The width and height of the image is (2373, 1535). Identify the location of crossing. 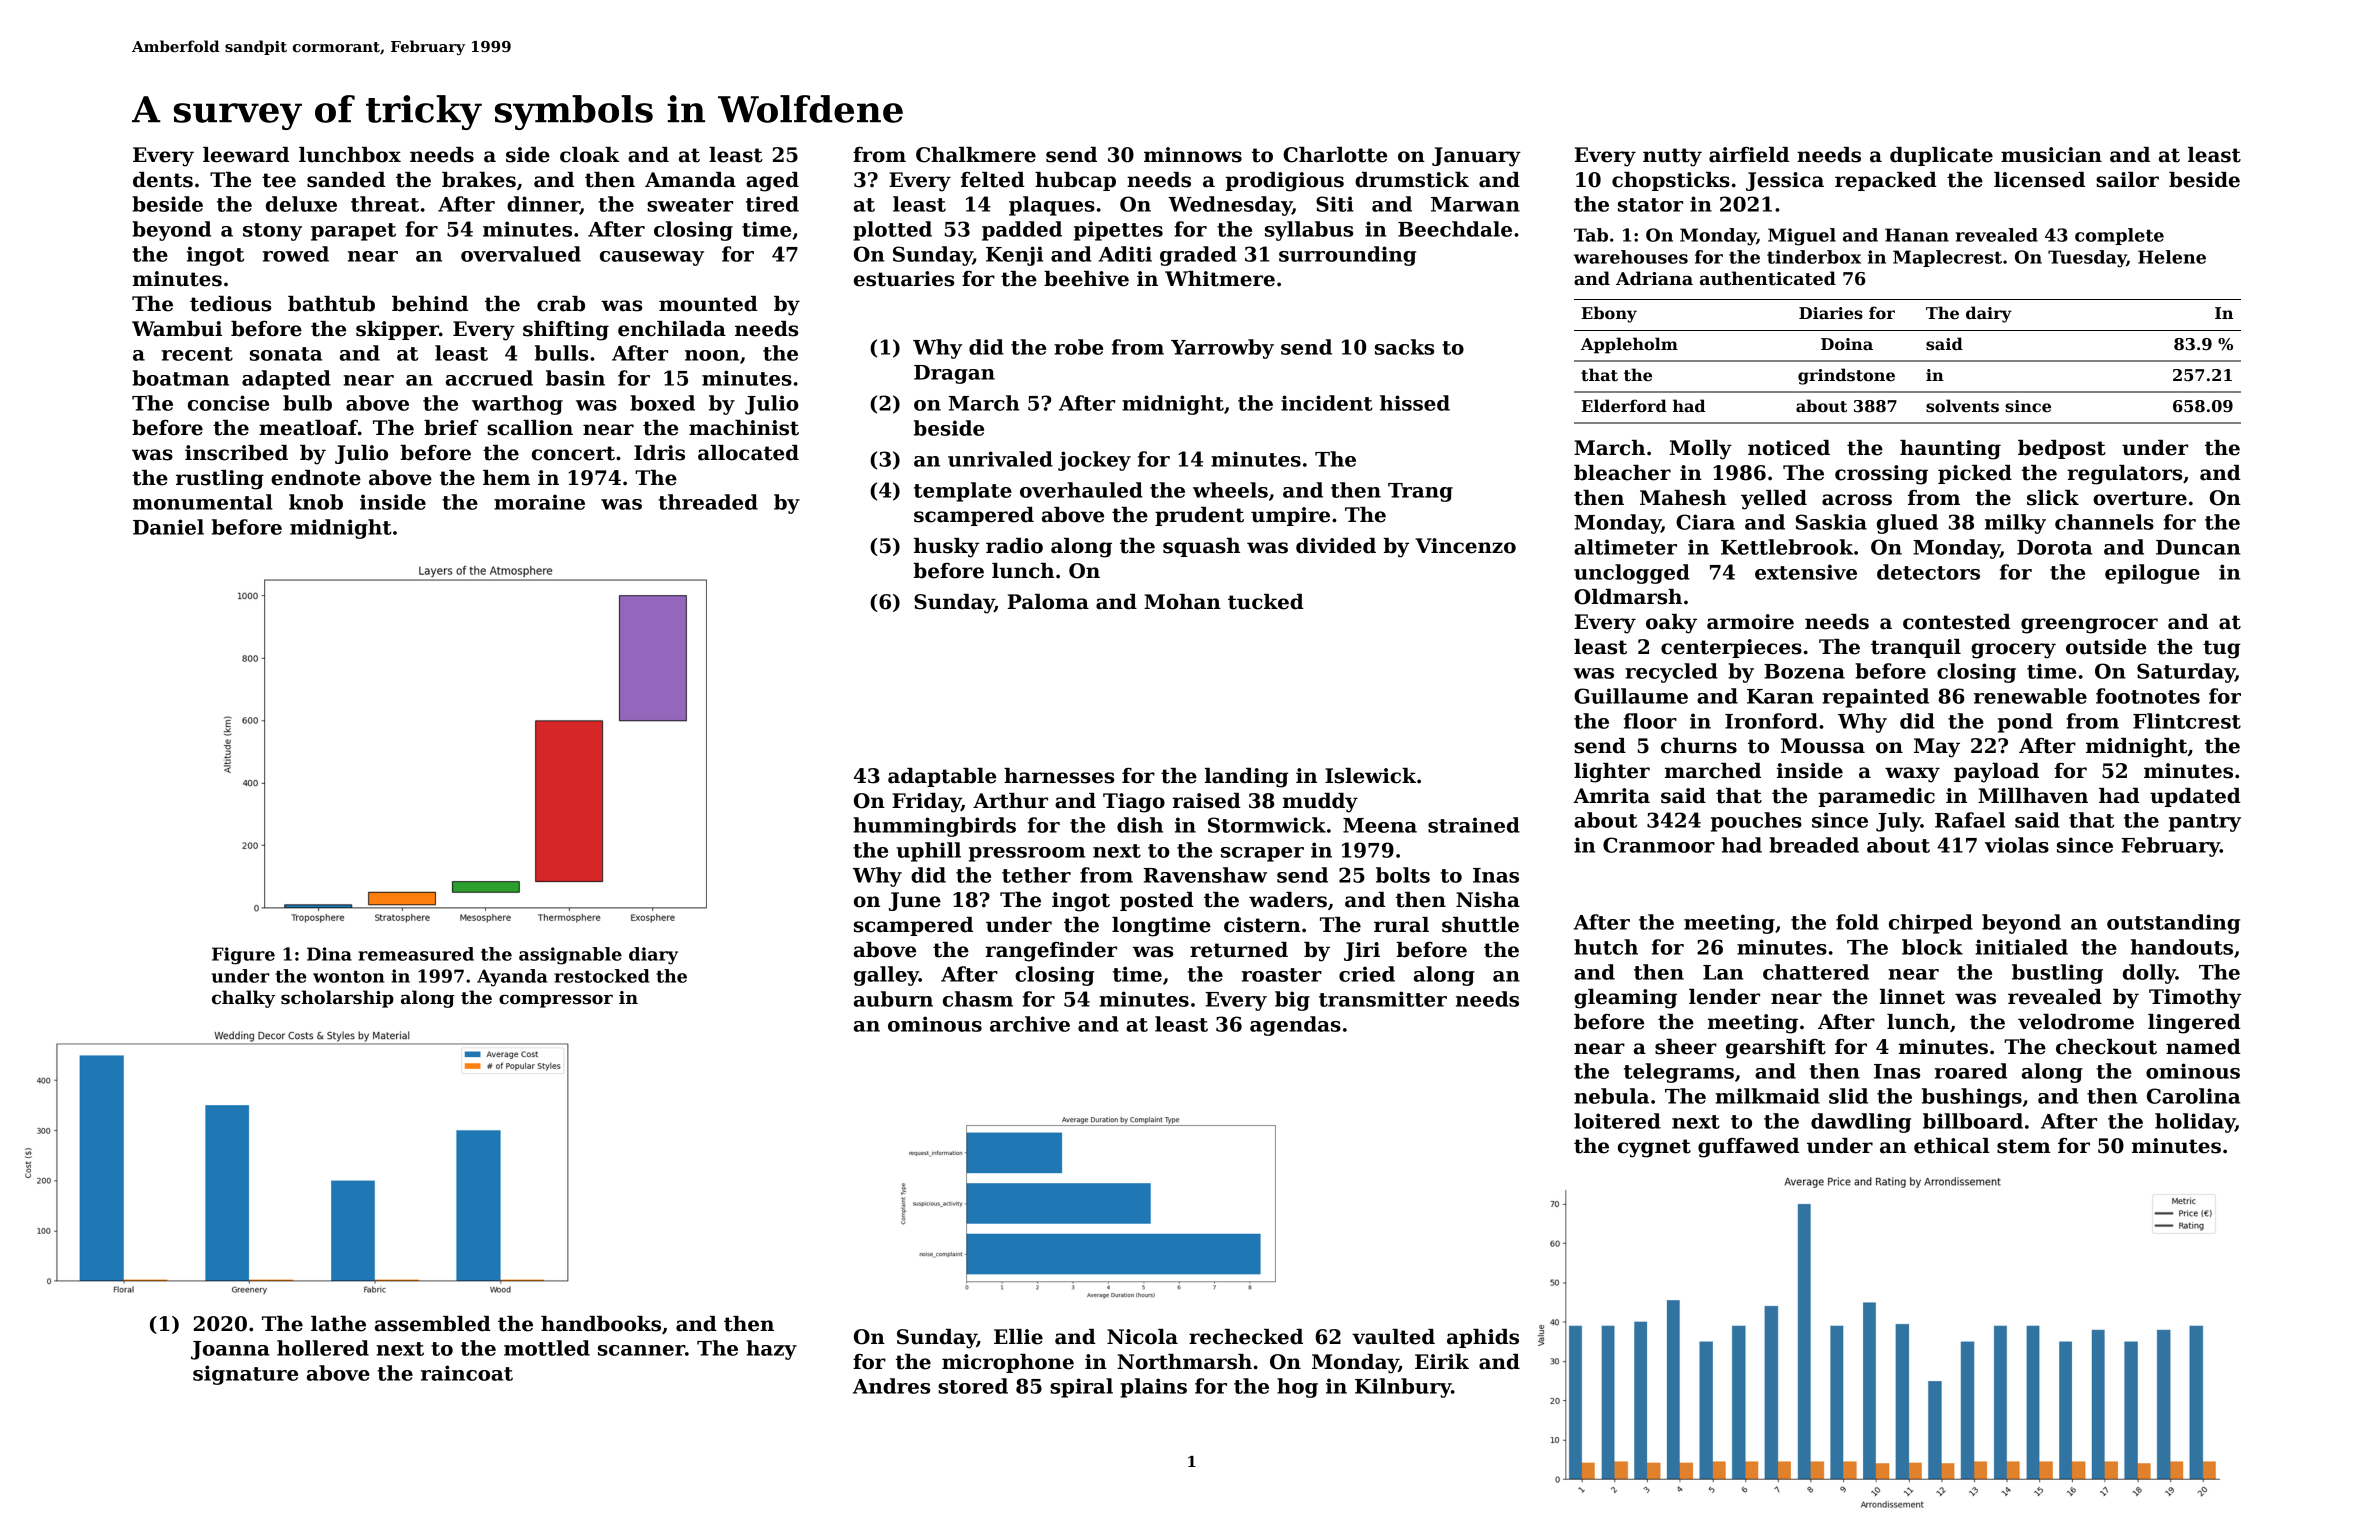
(1881, 475).
